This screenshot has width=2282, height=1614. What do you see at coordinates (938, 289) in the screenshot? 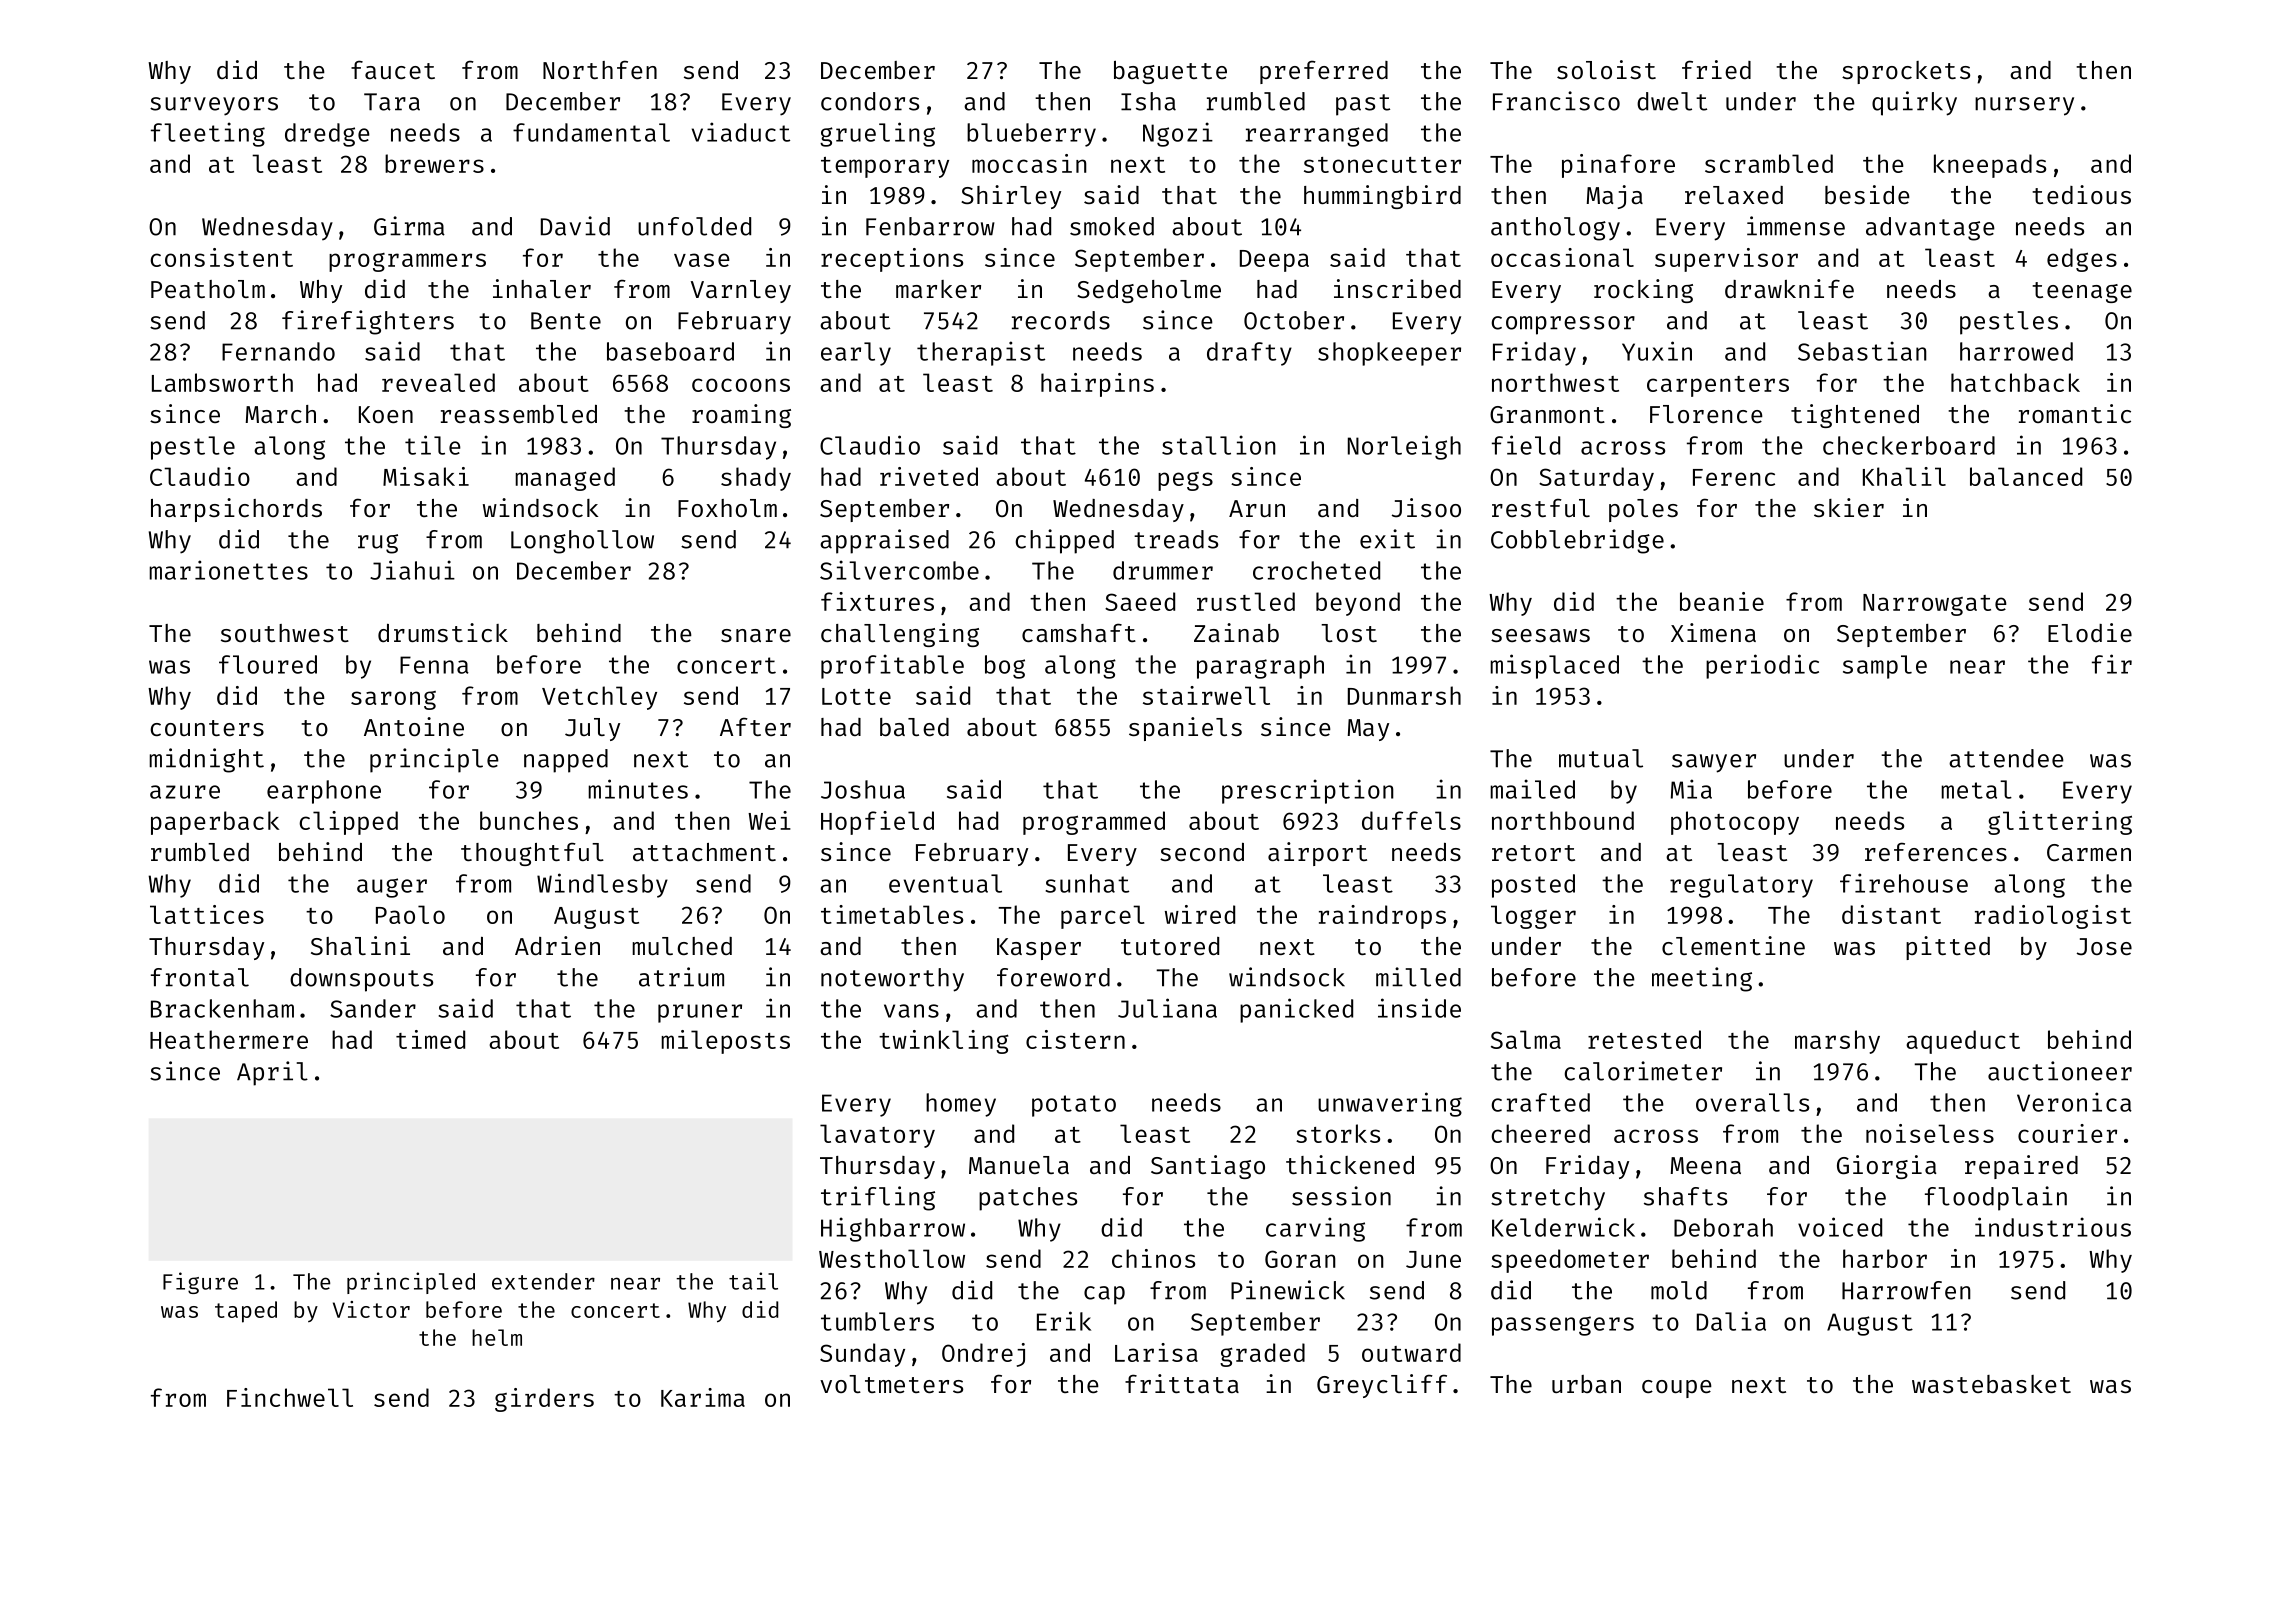
I see `marker` at bounding box center [938, 289].
